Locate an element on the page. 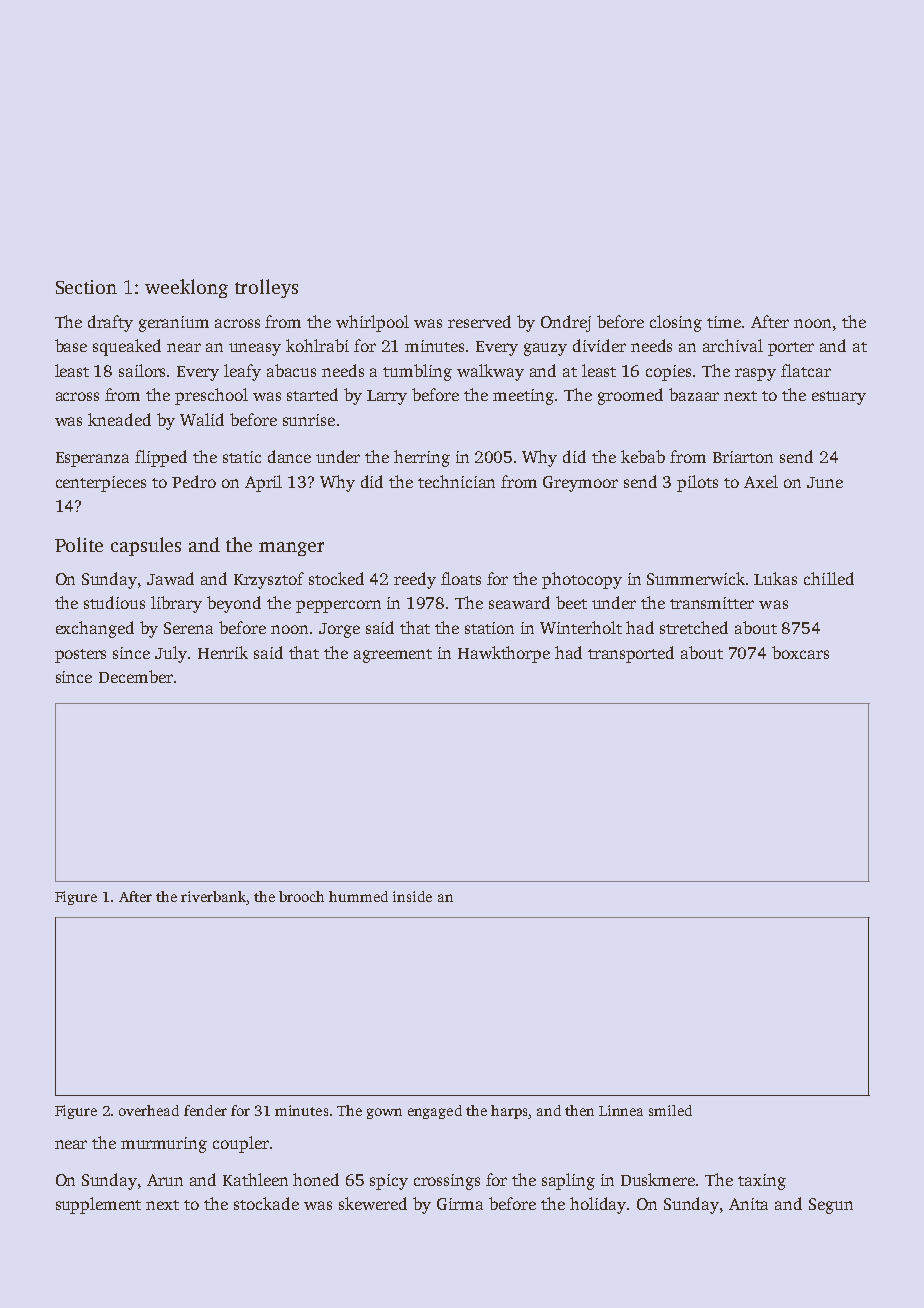 The image size is (924, 1308). Serena is located at coordinates (188, 628).
